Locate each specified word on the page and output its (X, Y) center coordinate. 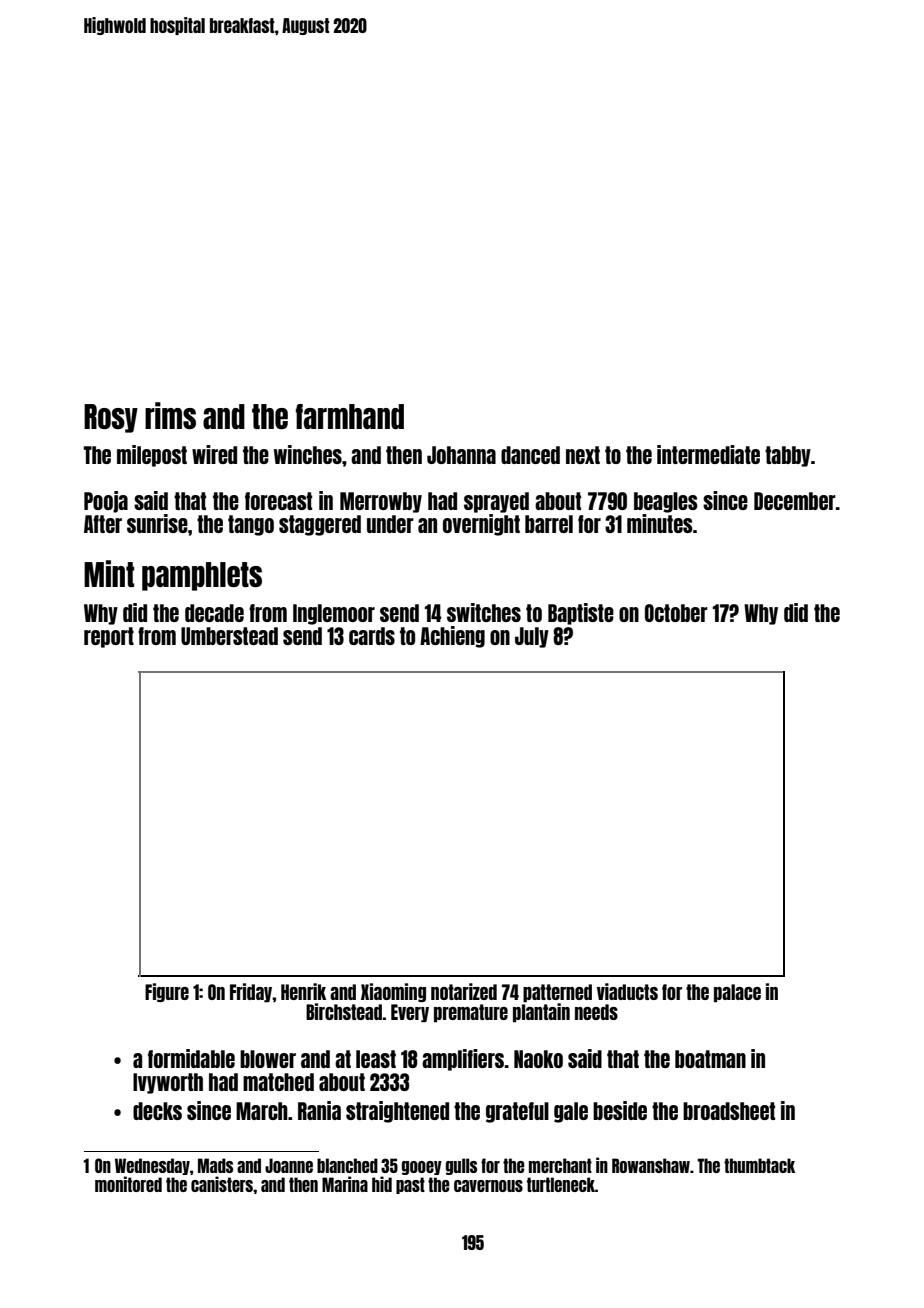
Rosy (111, 418)
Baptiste (581, 614)
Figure (167, 992)
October (676, 613)
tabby (788, 456)
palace (737, 993)
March (262, 1111)
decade (214, 613)
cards (372, 636)
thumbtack (759, 1165)
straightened (397, 1112)
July (532, 637)
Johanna (461, 455)
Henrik (303, 991)
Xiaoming (393, 992)
